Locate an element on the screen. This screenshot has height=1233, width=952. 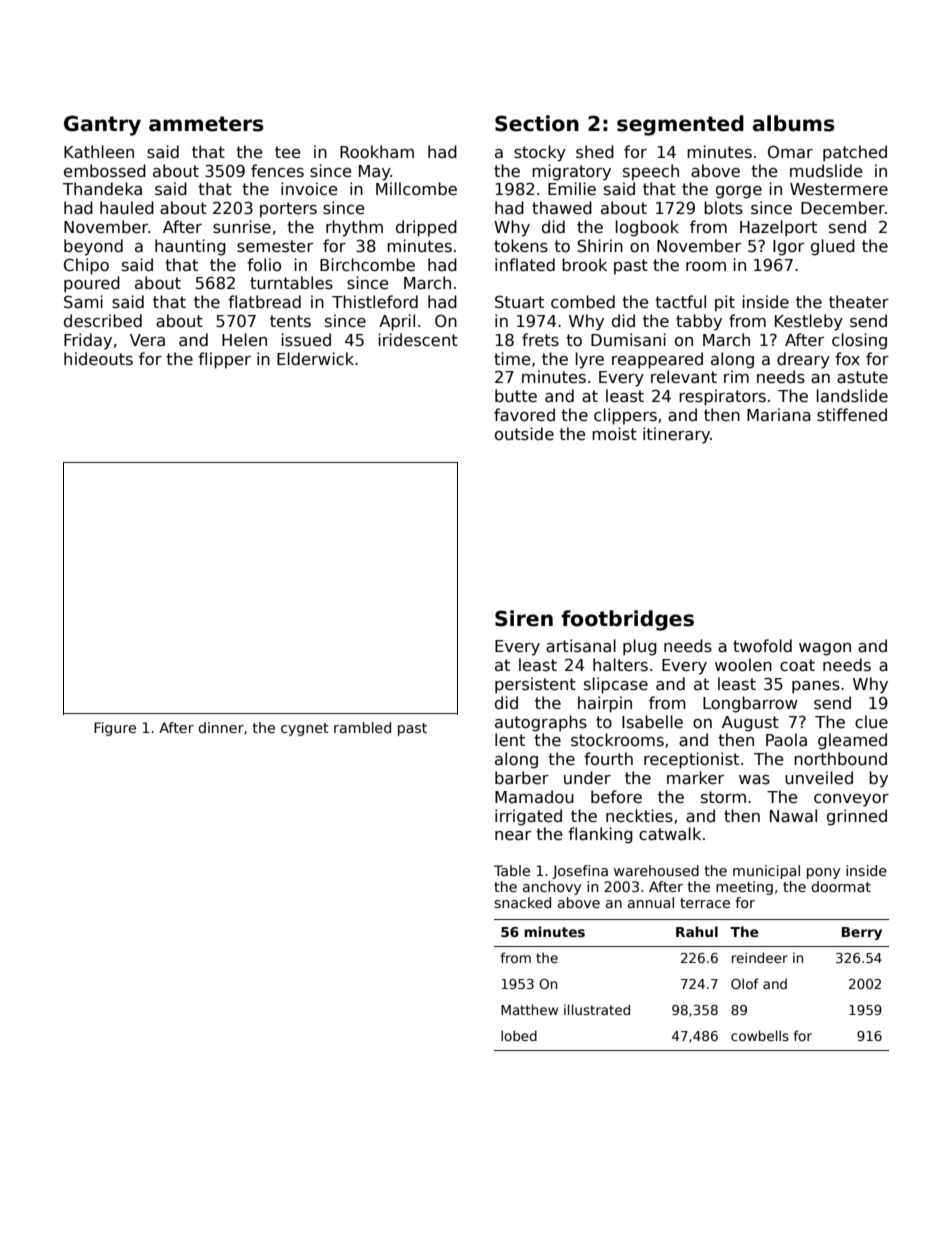
embossed is located at coordinates (105, 171).
